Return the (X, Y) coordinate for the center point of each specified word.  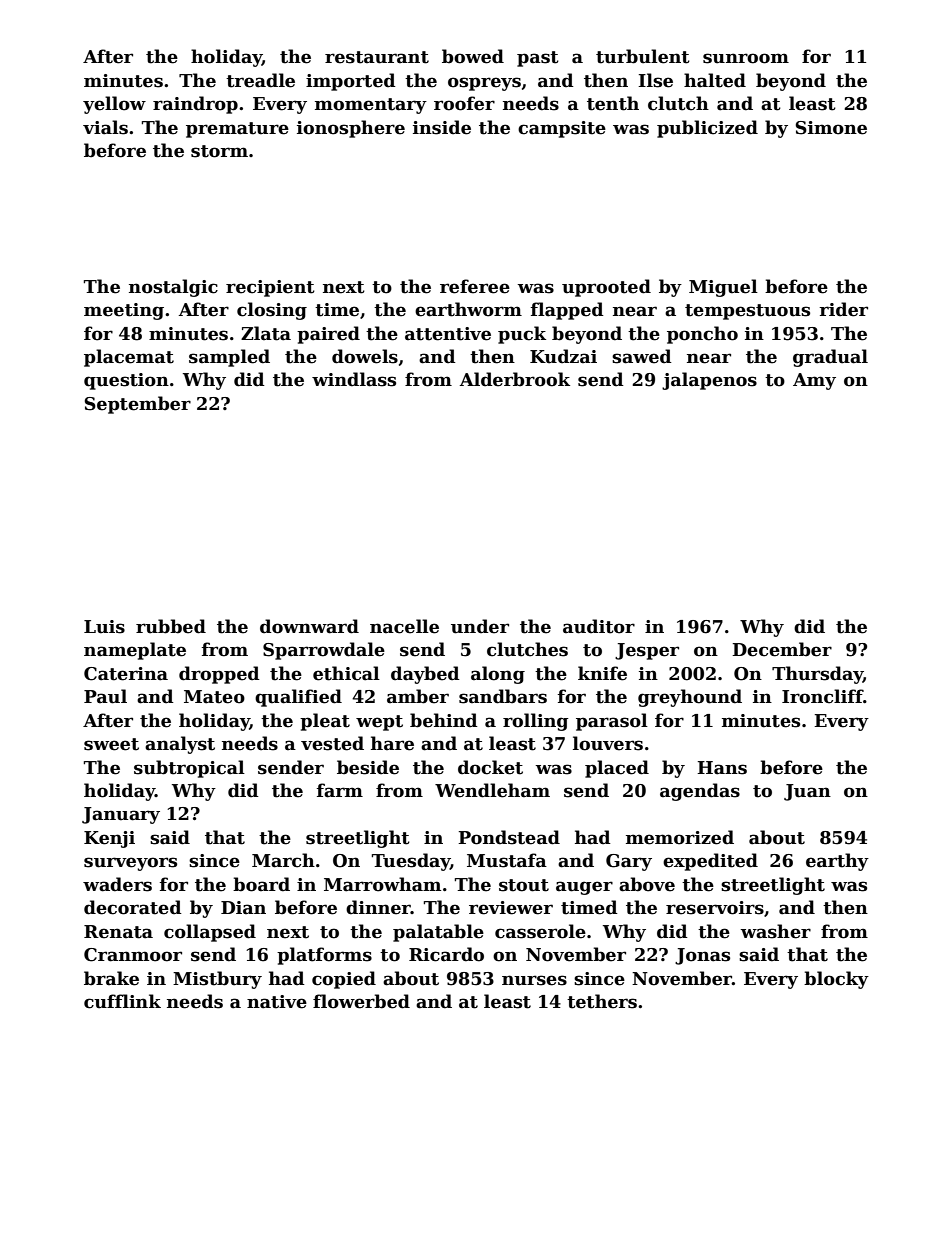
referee (475, 286)
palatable (438, 933)
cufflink (122, 1001)
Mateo (214, 697)
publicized (707, 129)
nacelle (404, 626)
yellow (114, 105)
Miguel (723, 288)
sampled (229, 358)
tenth (613, 103)
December (782, 649)
